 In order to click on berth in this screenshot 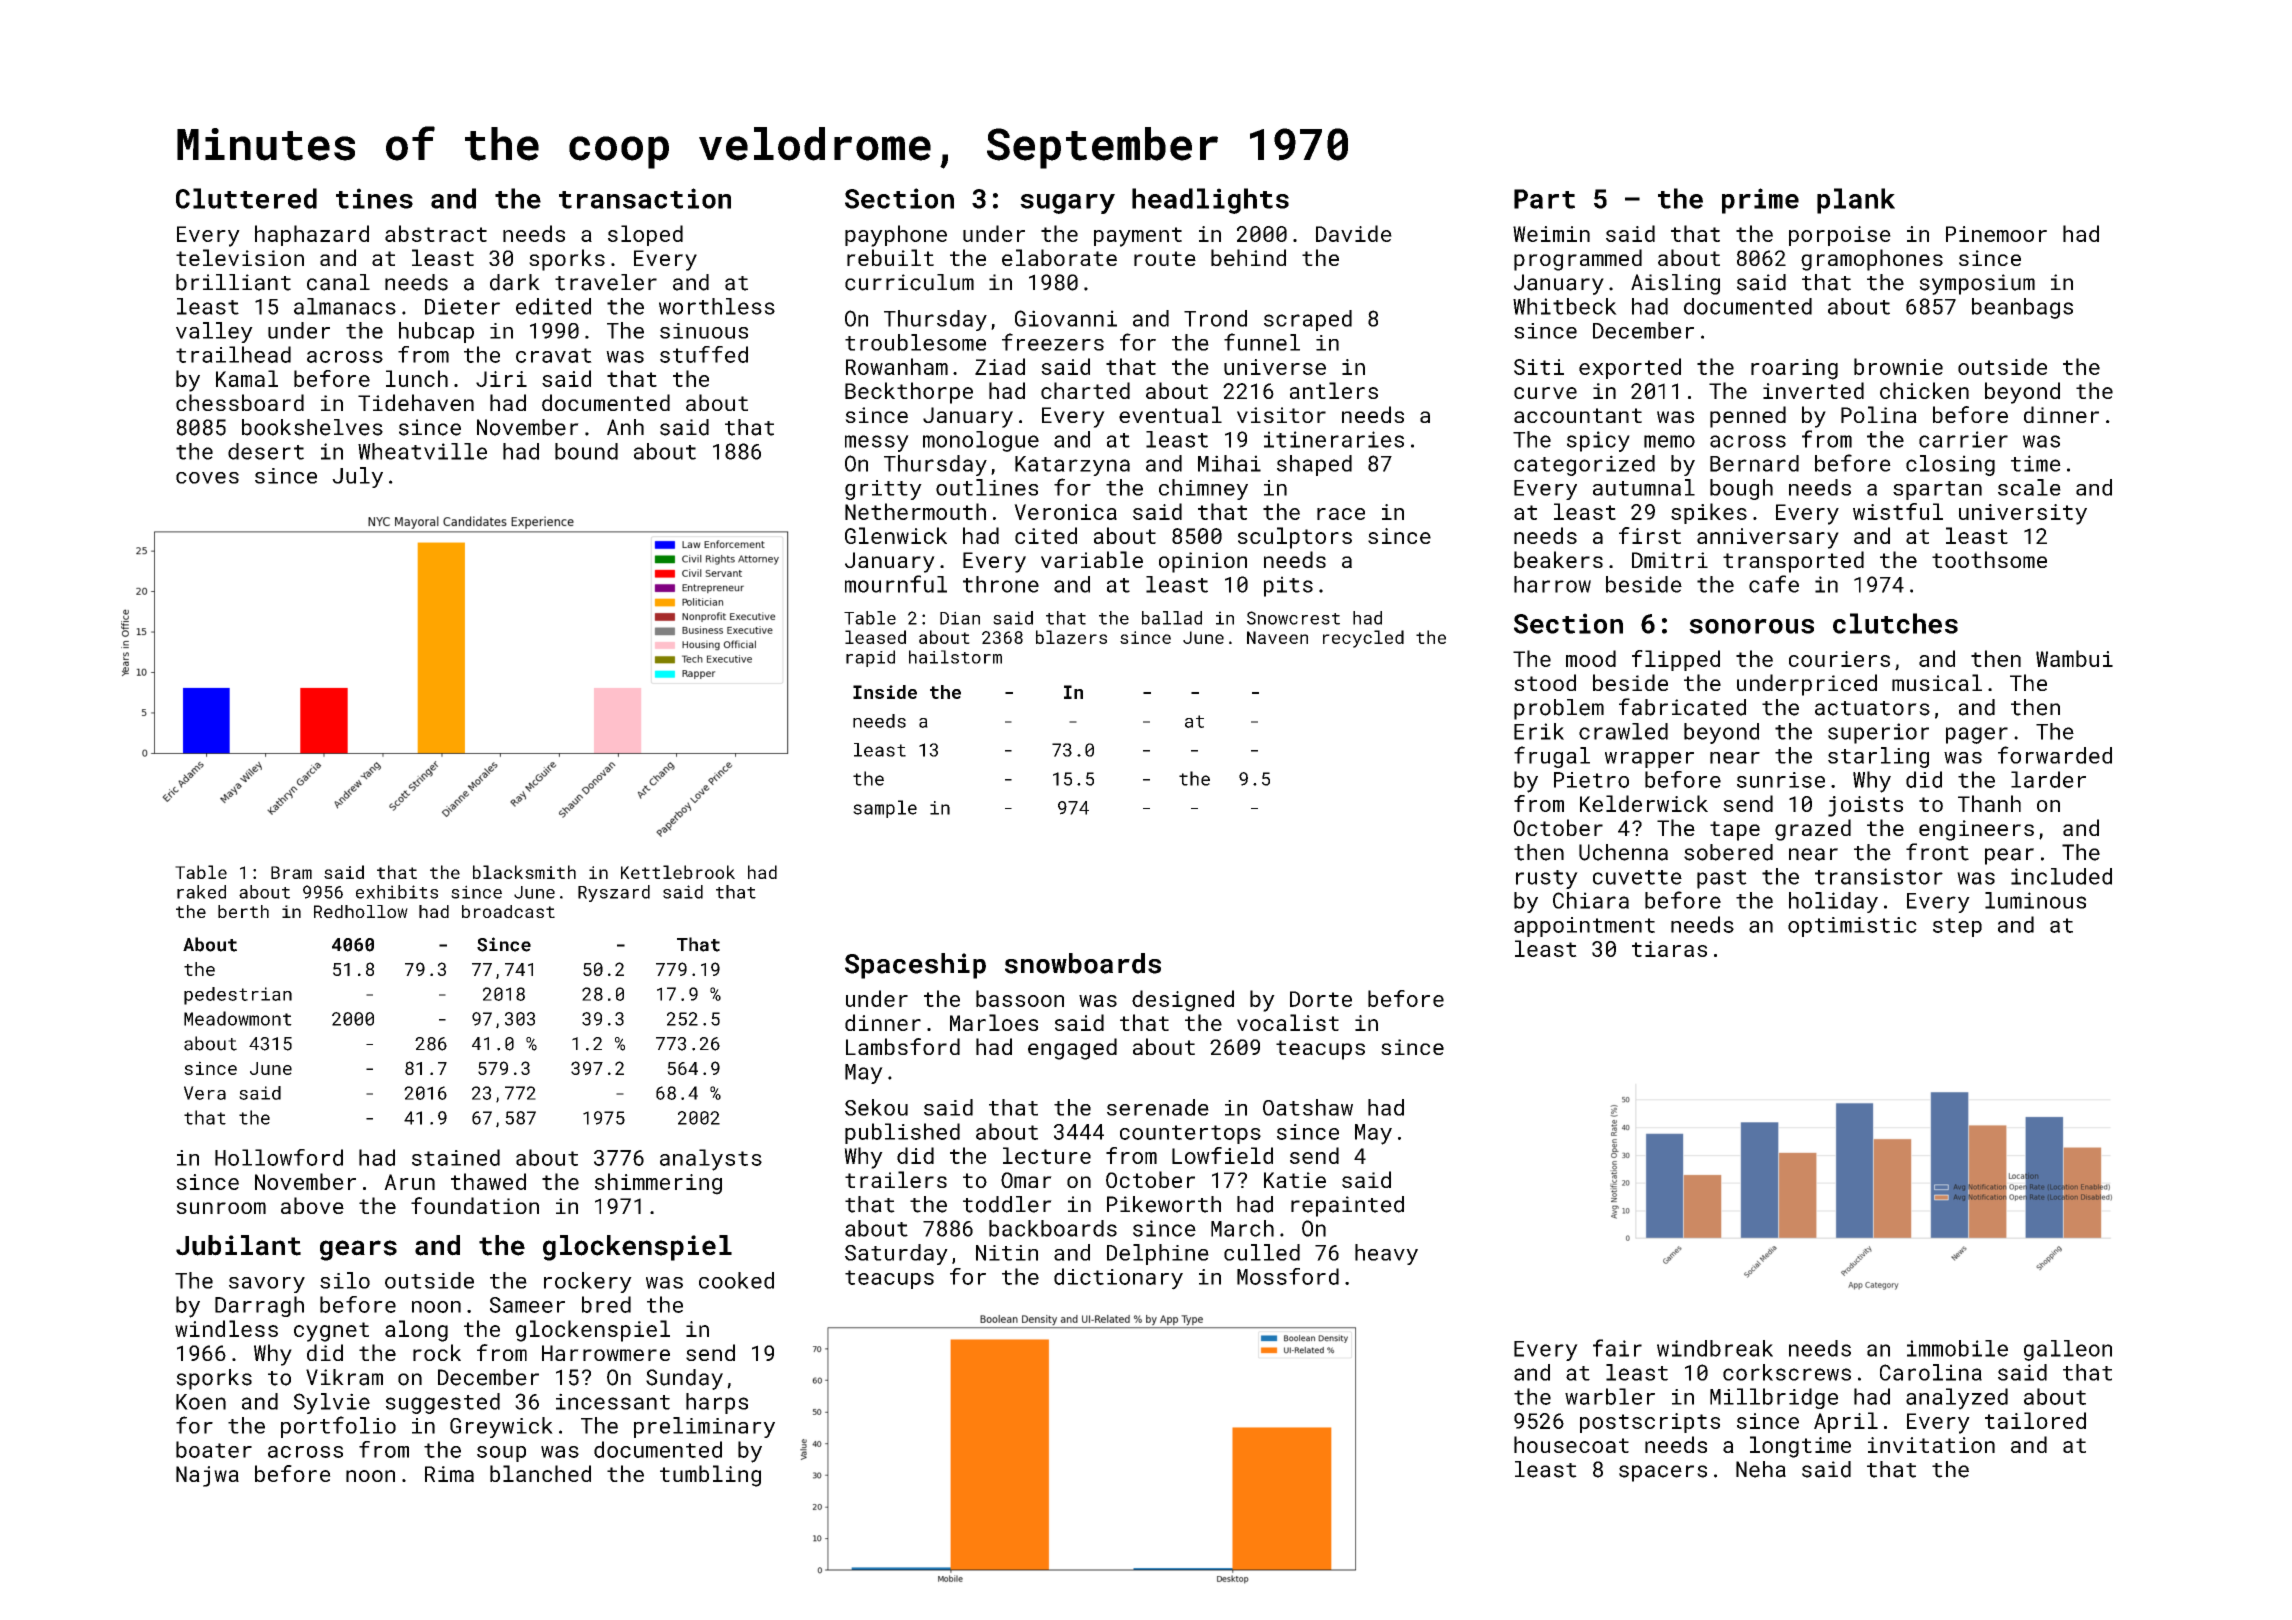, I will do `click(243, 911)`.
